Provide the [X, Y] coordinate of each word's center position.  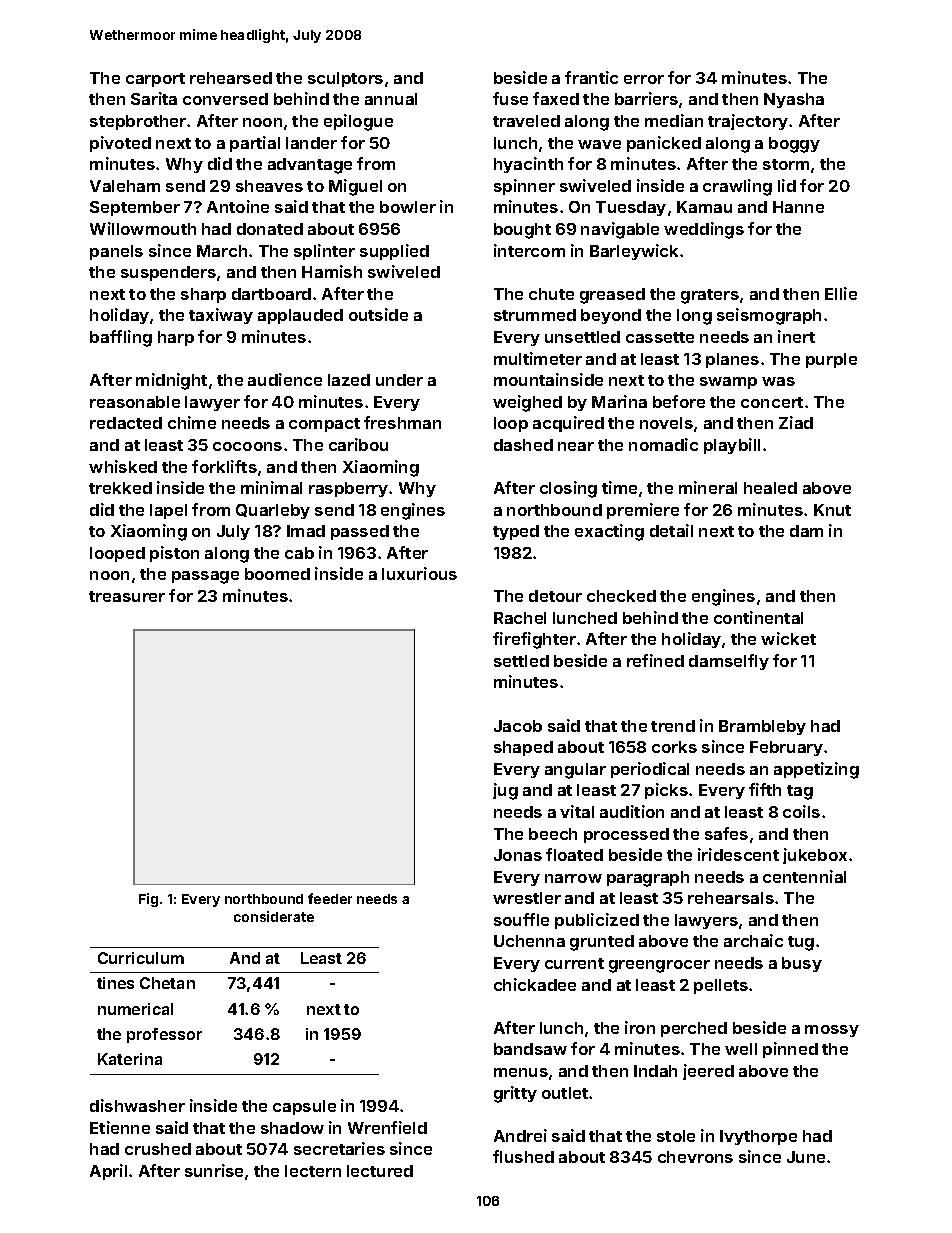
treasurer [127, 596]
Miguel [355, 187]
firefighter [534, 640]
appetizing [816, 770]
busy [802, 964]
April [108, 1172]
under [399, 380]
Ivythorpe [758, 1137]
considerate [274, 916]
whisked [123, 466]
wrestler [527, 898]
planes [732, 360]
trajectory [748, 122]
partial [255, 144]
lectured [380, 1171]
